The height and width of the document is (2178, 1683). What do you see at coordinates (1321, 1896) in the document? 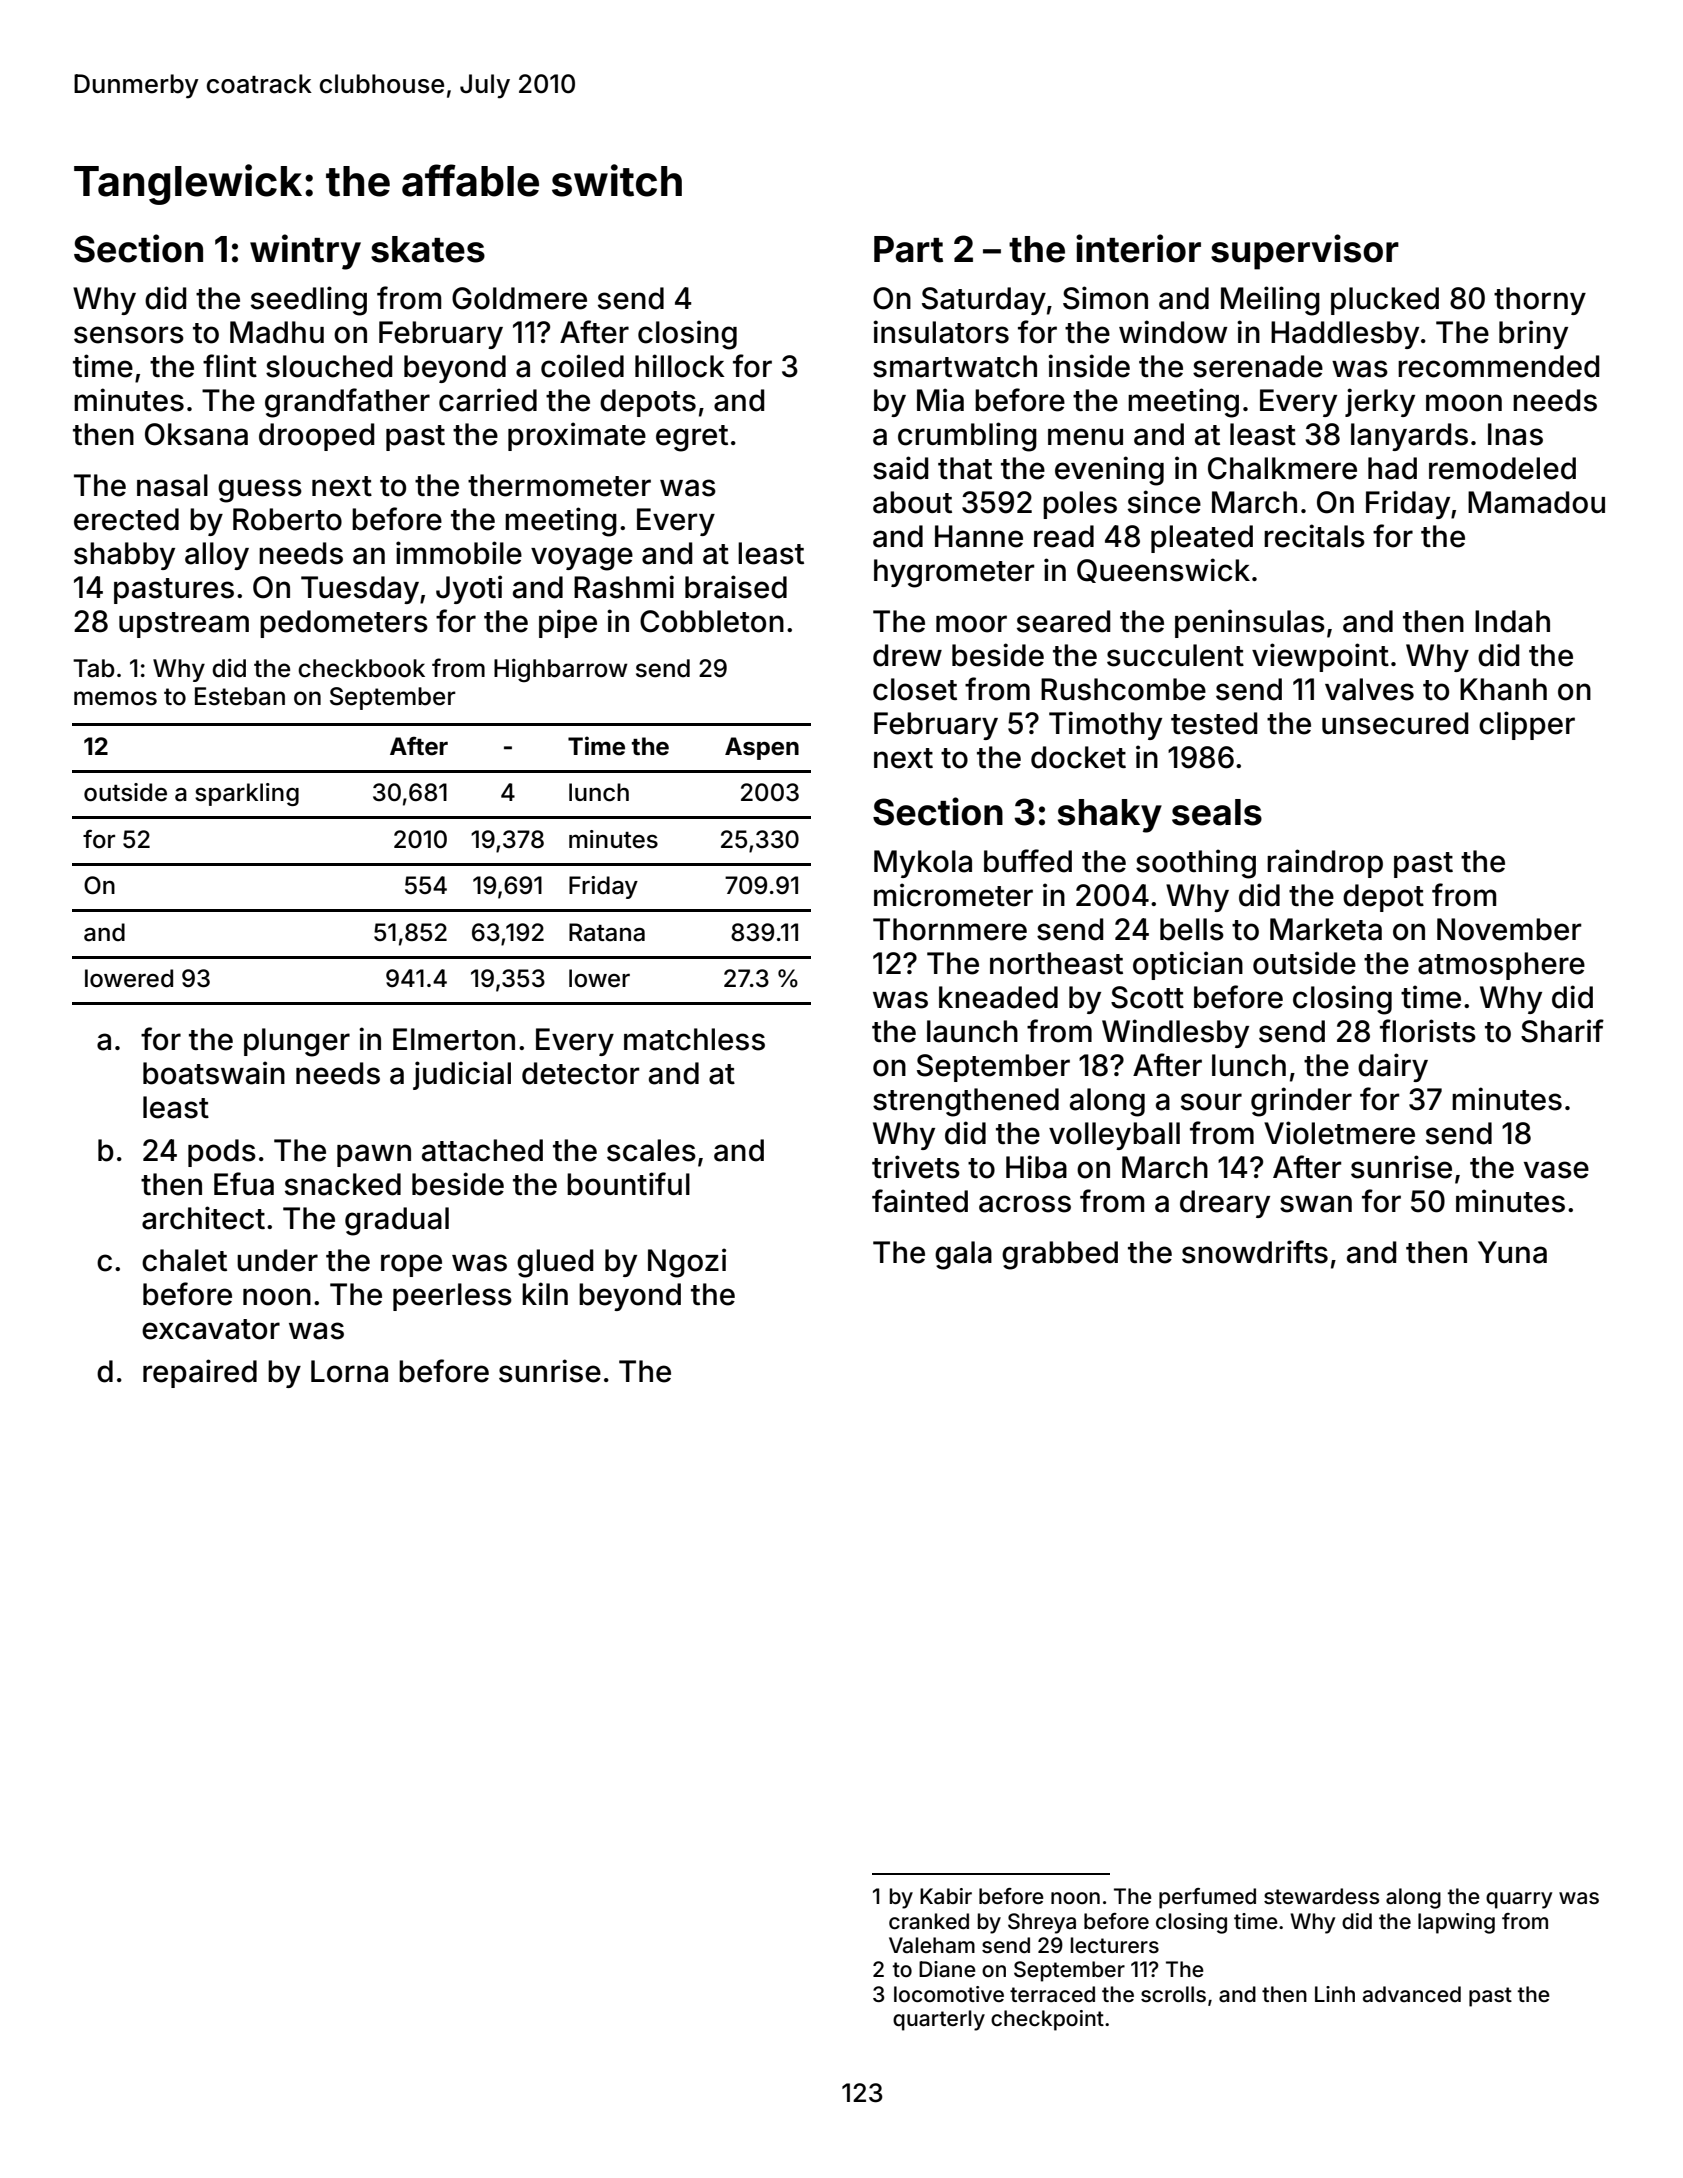
I see `stewardess` at bounding box center [1321, 1896].
